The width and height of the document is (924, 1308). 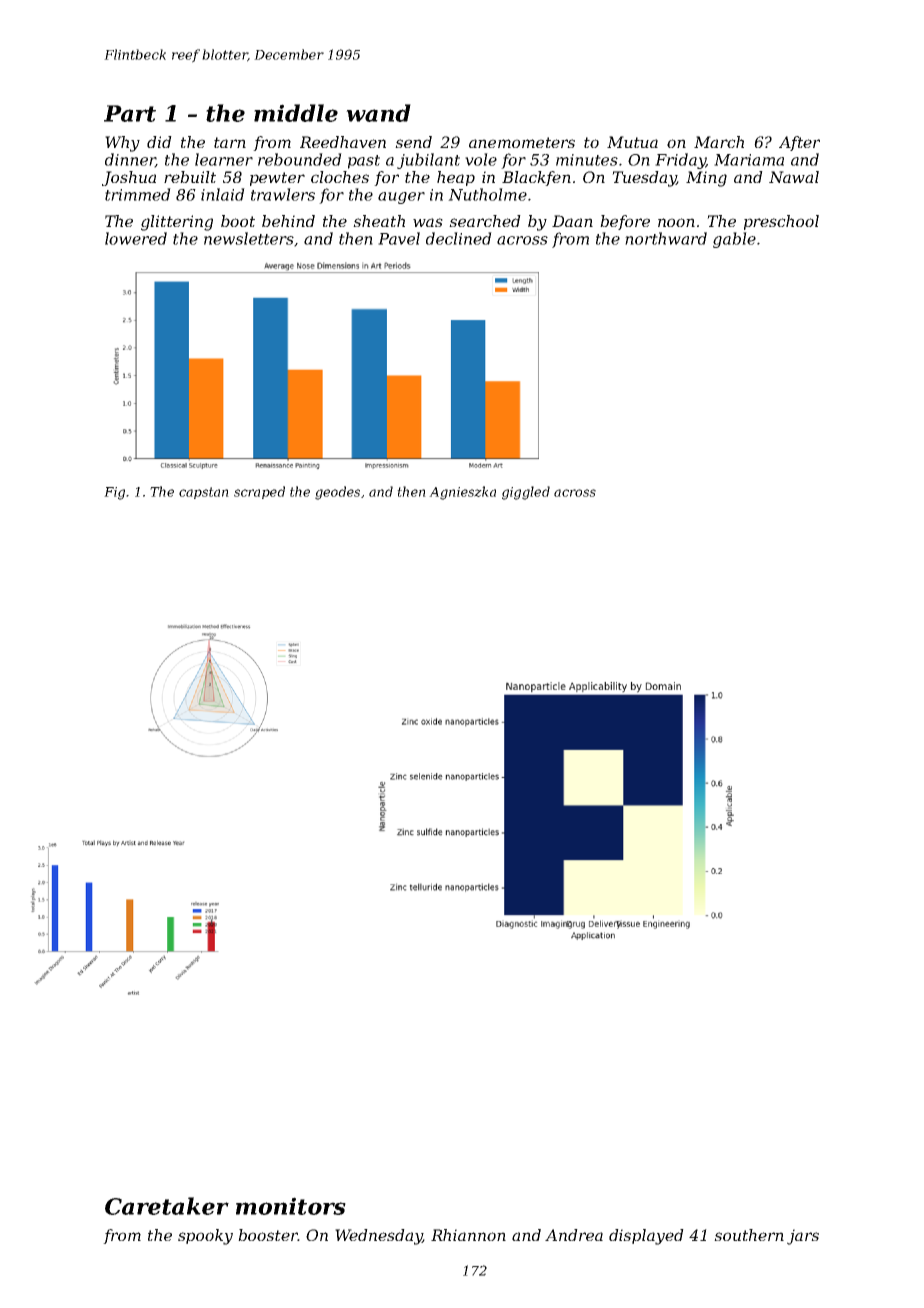 What do you see at coordinates (167, 1206) in the document?
I see `Caretaker` at bounding box center [167, 1206].
